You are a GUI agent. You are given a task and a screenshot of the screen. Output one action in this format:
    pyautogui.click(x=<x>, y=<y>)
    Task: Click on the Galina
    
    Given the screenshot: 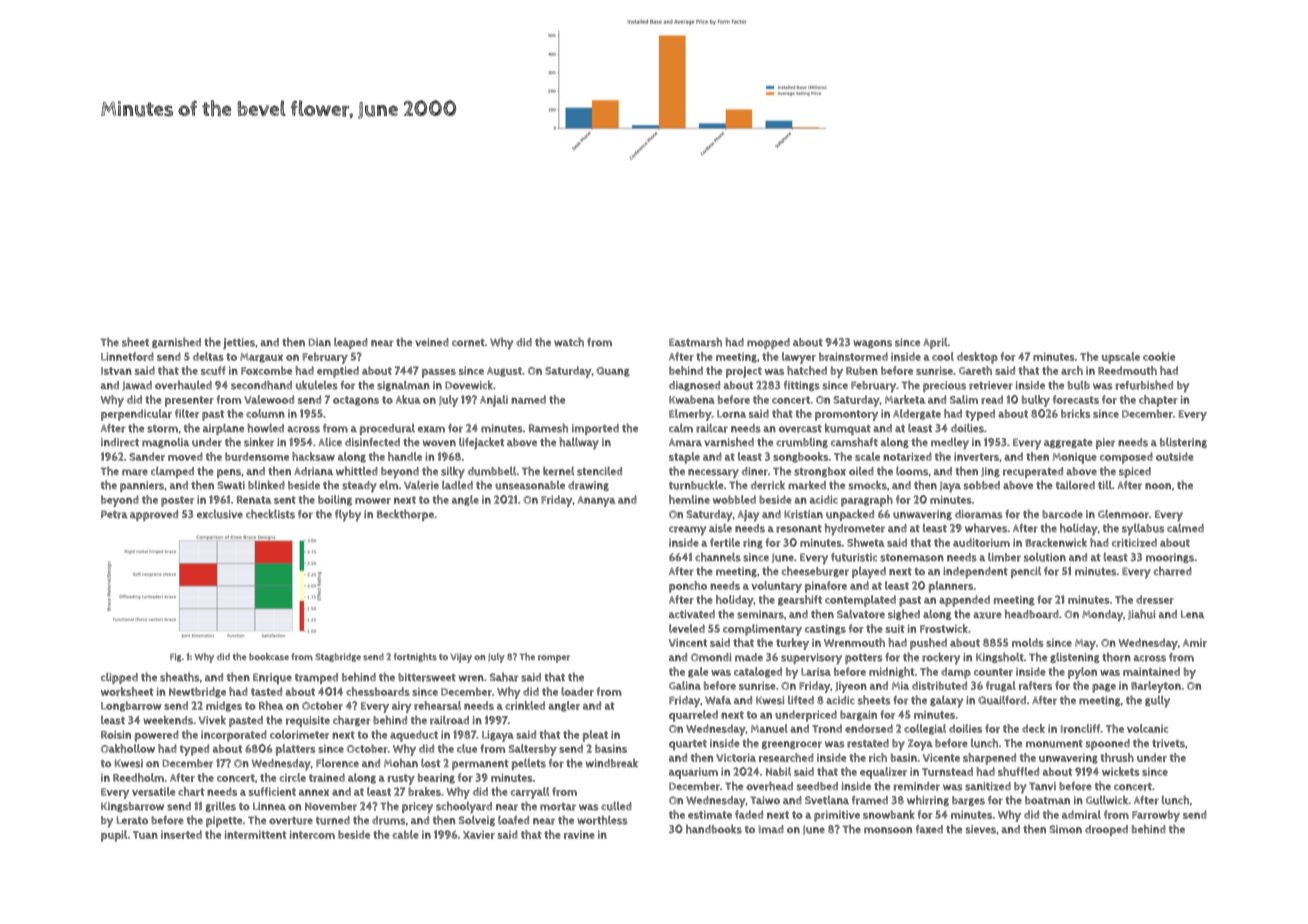 What is the action you would take?
    pyautogui.click(x=685, y=685)
